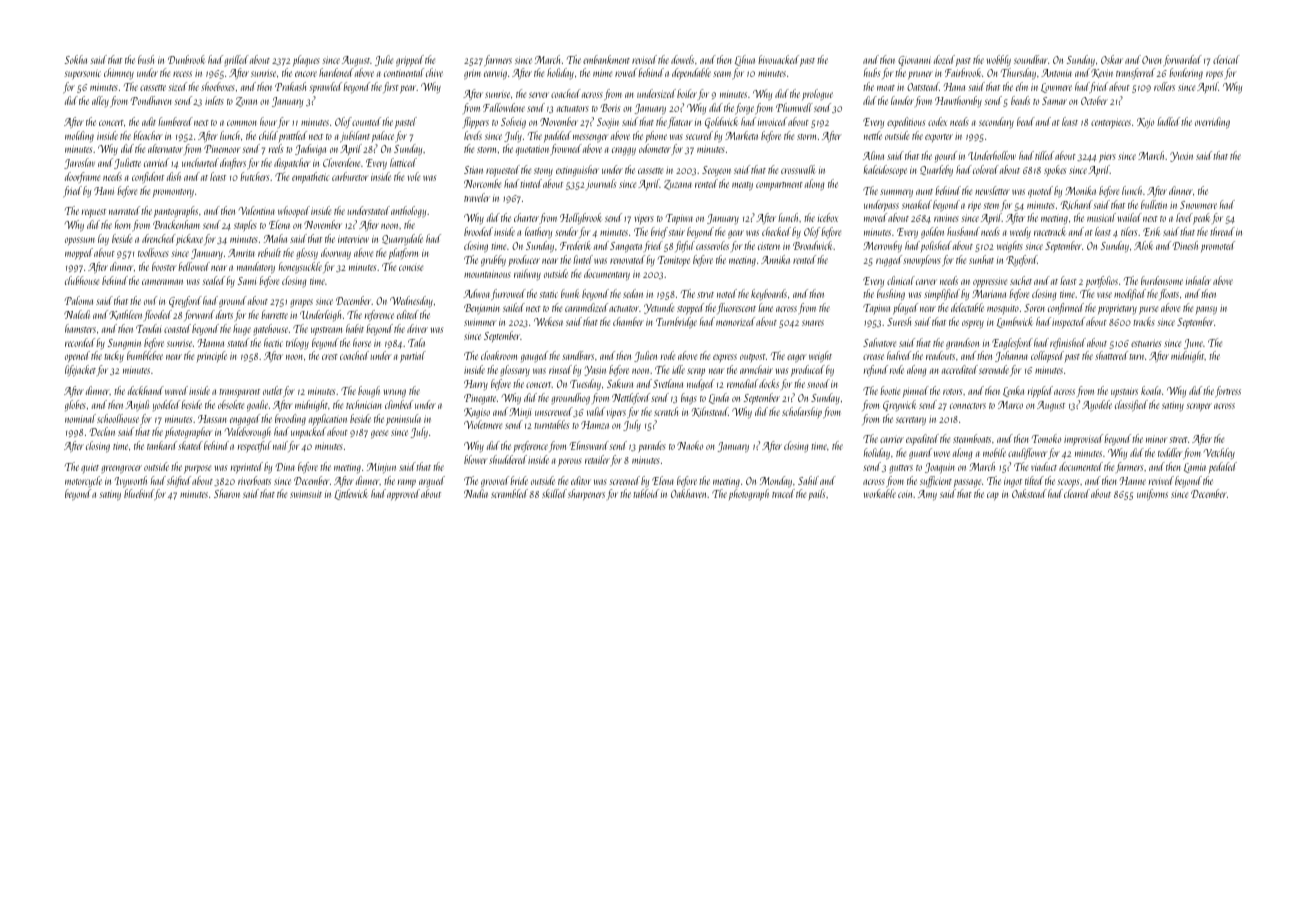 The image size is (1308, 924). Describe the element at coordinates (963, 72) in the page. I see `Fairbrook` at that location.
